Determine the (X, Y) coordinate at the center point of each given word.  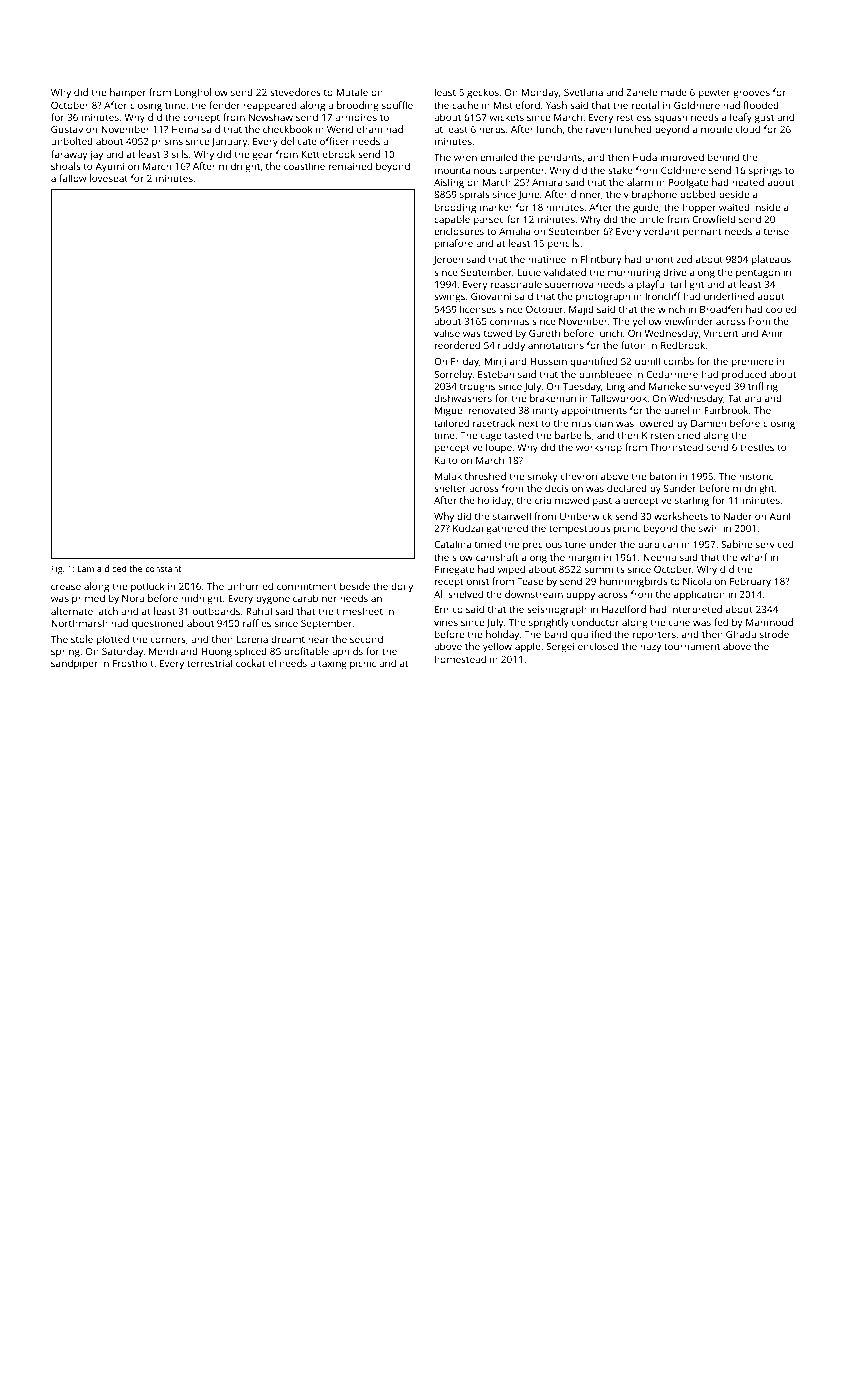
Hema (185, 129)
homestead (460, 659)
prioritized (668, 260)
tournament (692, 646)
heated (748, 182)
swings (449, 298)
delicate (299, 141)
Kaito (446, 460)
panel (676, 411)
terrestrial (209, 663)
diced (115, 568)
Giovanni (491, 296)
